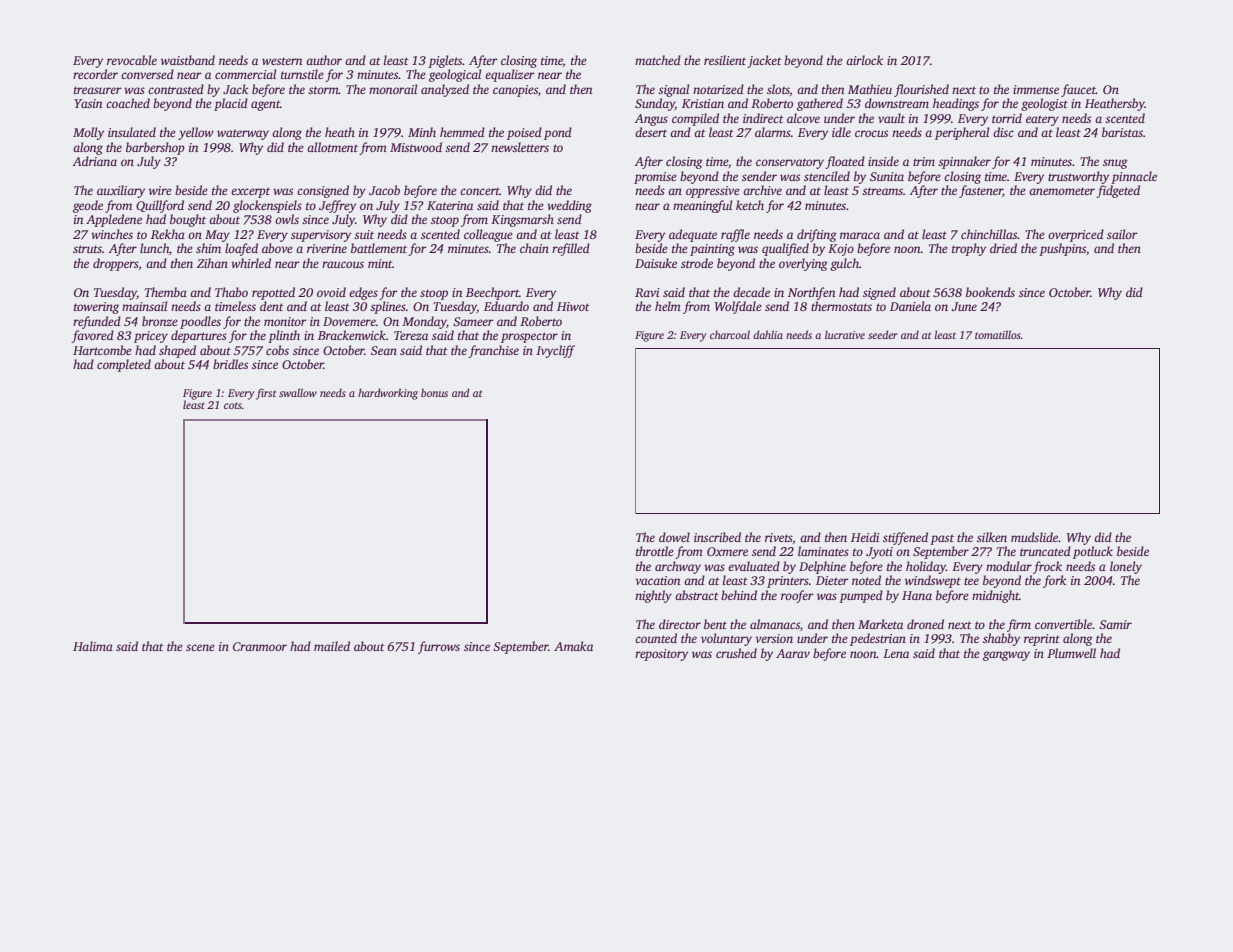 The height and width of the screenshot is (952, 1233). I want to click on recorder, so click(95, 74).
